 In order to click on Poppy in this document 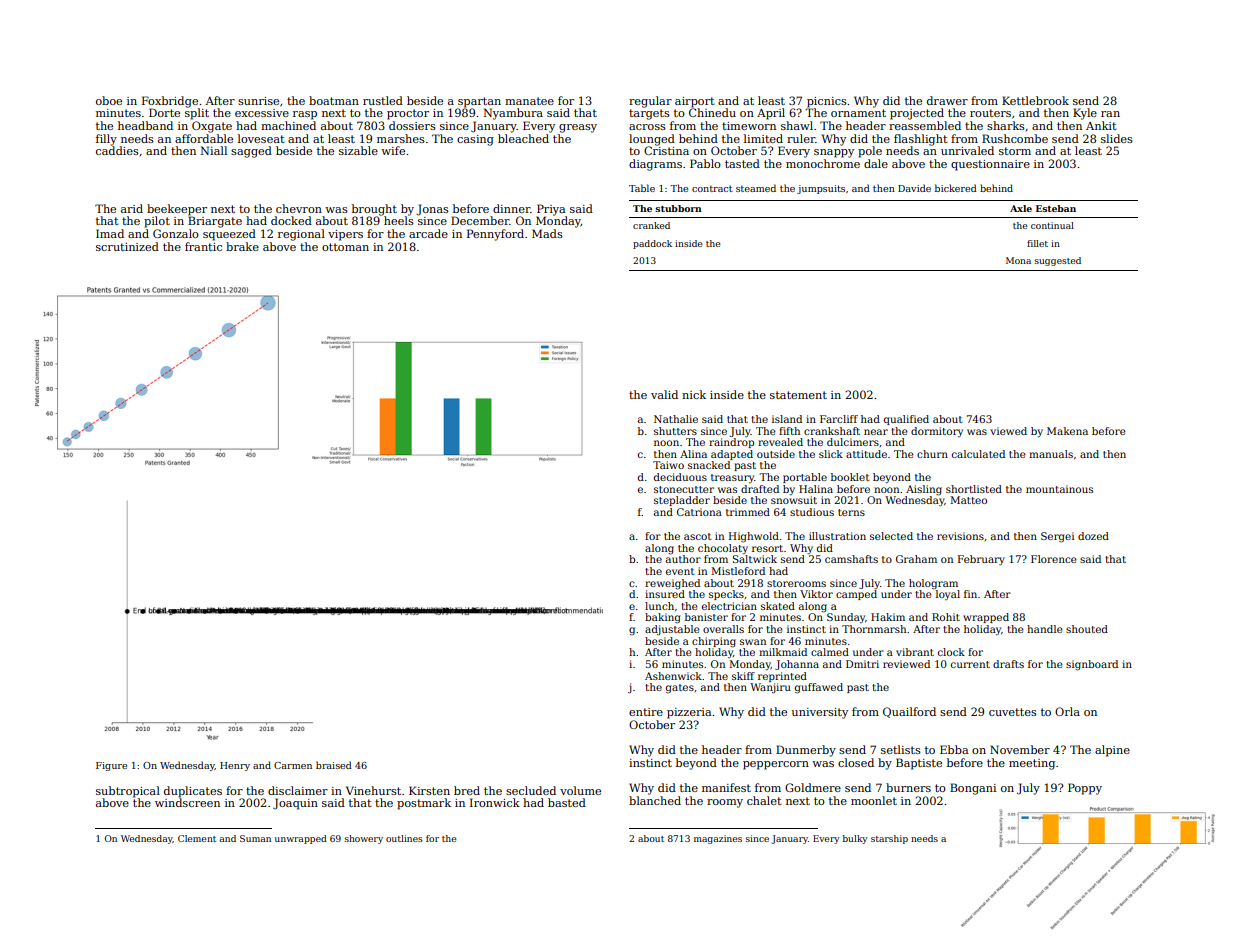, I will do `click(1085, 789)`.
